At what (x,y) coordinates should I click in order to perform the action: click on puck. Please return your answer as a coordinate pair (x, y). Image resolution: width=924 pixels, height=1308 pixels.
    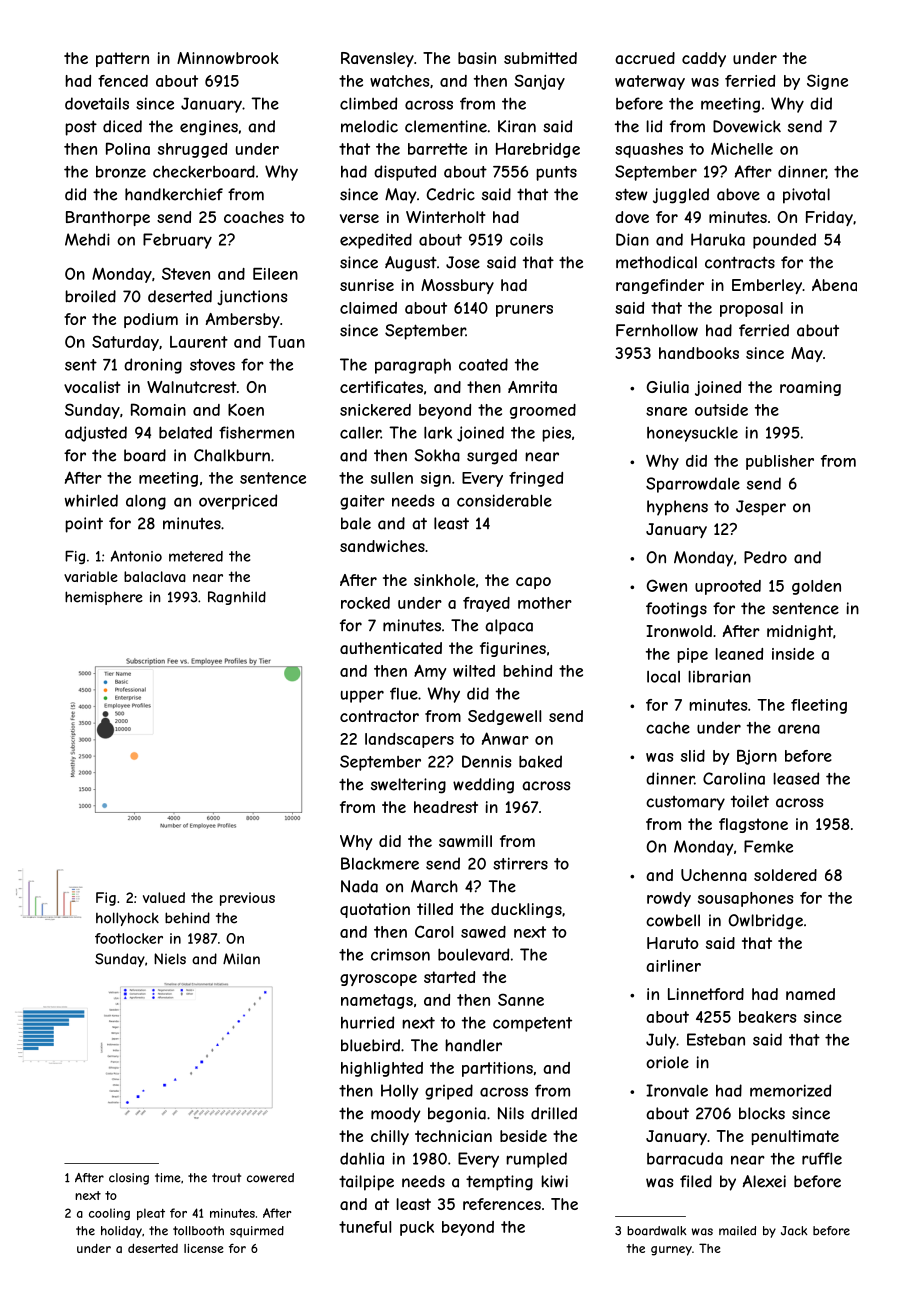
    Looking at the image, I should click on (417, 1228).
